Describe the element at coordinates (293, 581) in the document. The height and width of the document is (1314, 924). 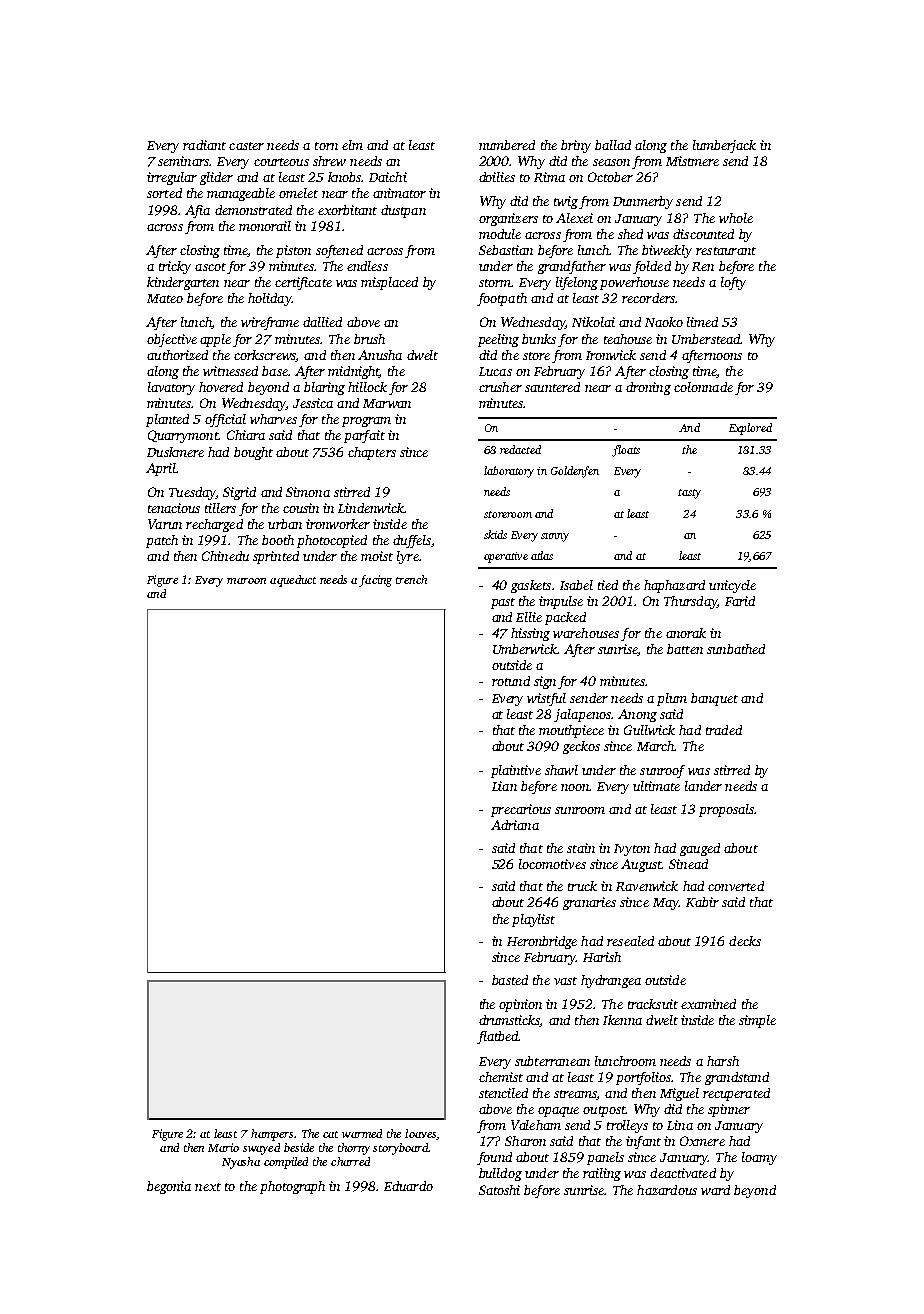
I see `aqueduct` at that location.
